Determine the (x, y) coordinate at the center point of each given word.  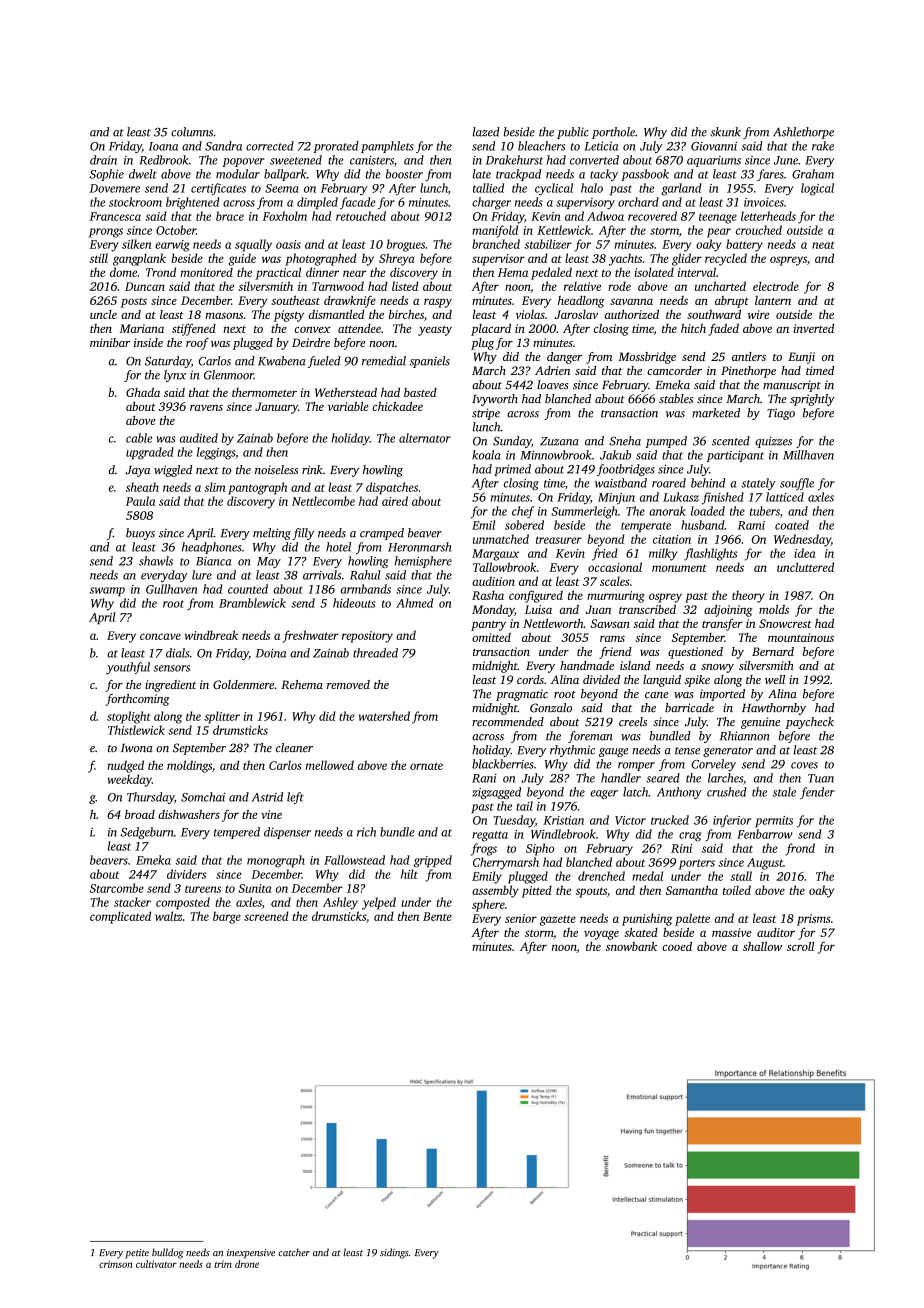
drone (247, 1264)
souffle (797, 484)
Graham (813, 174)
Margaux (495, 555)
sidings (394, 1253)
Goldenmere (243, 684)
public (573, 133)
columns (192, 132)
